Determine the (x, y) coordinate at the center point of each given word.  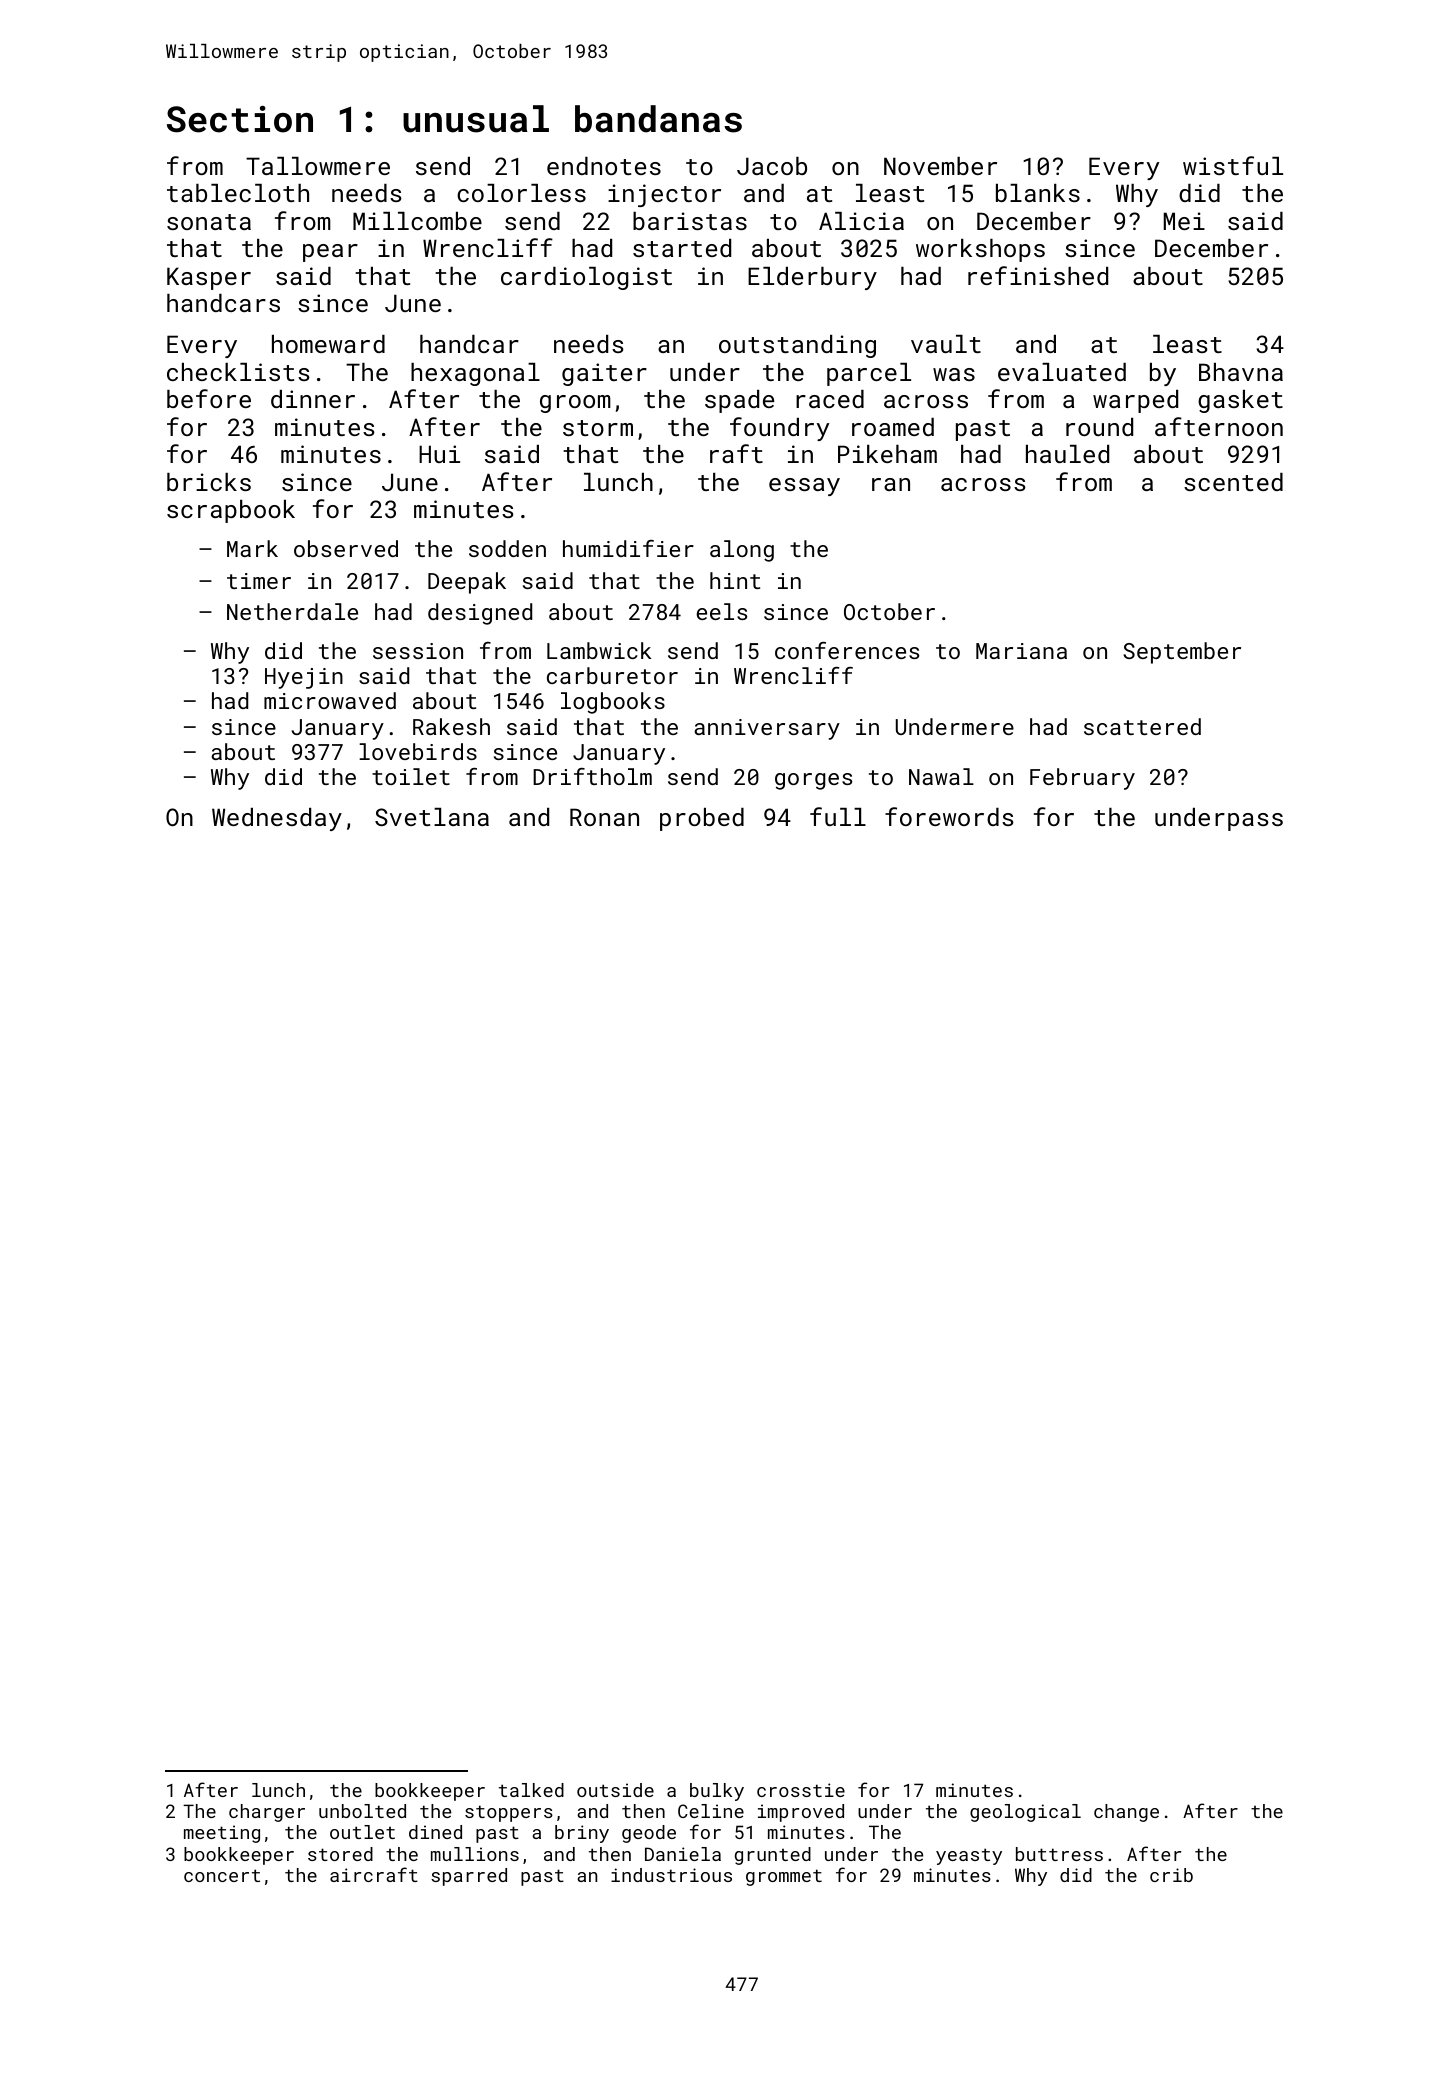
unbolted (362, 1811)
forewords (949, 816)
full (838, 816)
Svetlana (432, 817)
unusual (476, 119)
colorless (521, 193)
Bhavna (1241, 372)
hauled (1067, 454)
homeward (328, 344)
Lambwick (599, 650)
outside (615, 1790)
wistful (1233, 165)
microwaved (330, 700)
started (682, 248)
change (1126, 1813)
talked (531, 1790)
